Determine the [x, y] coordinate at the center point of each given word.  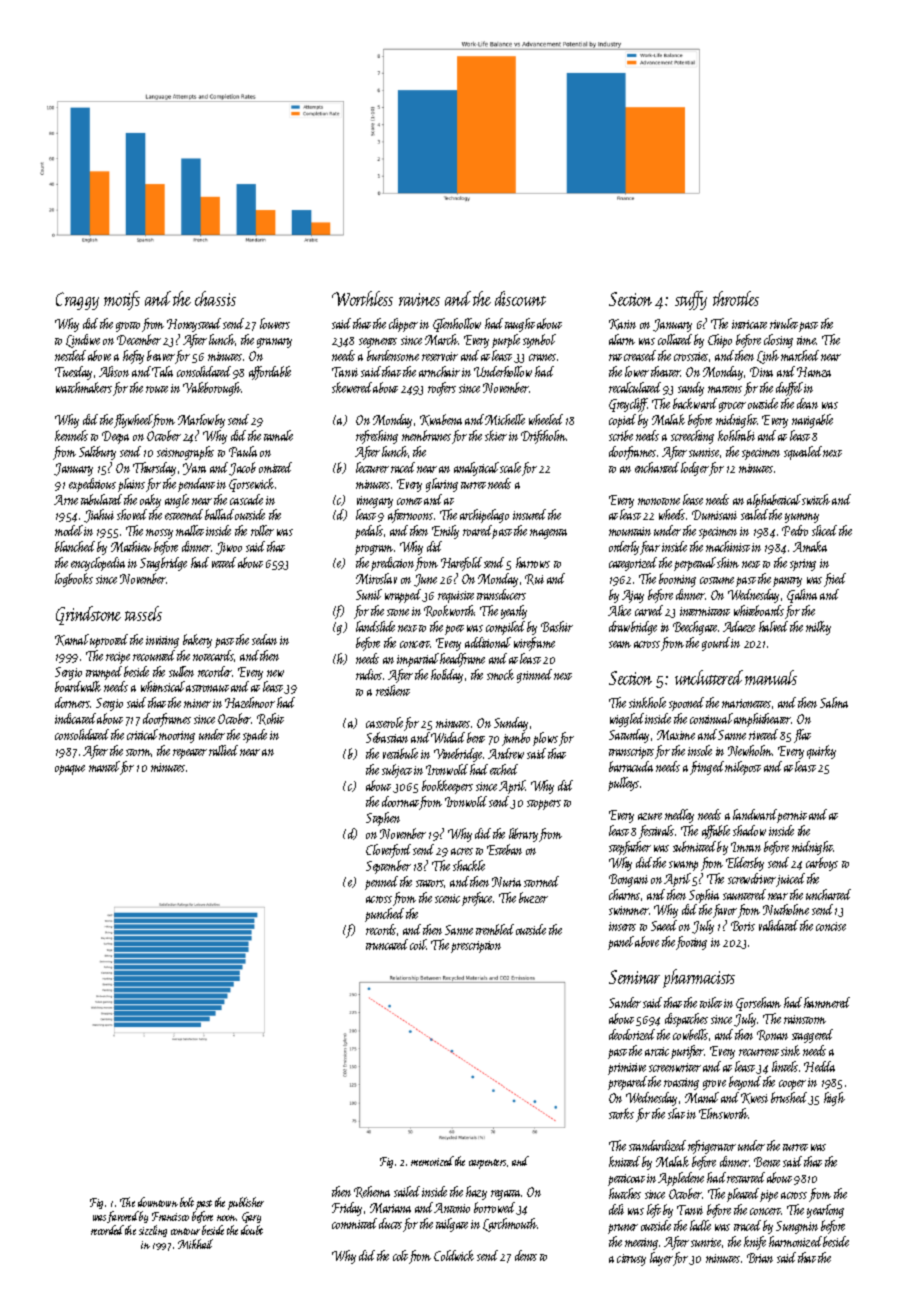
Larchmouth [510, 1225]
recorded [107, 1230]
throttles [736, 298]
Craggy [77, 301]
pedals [369, 532]
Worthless [362, 298]
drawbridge [633, 628]
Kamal [72, 640]
